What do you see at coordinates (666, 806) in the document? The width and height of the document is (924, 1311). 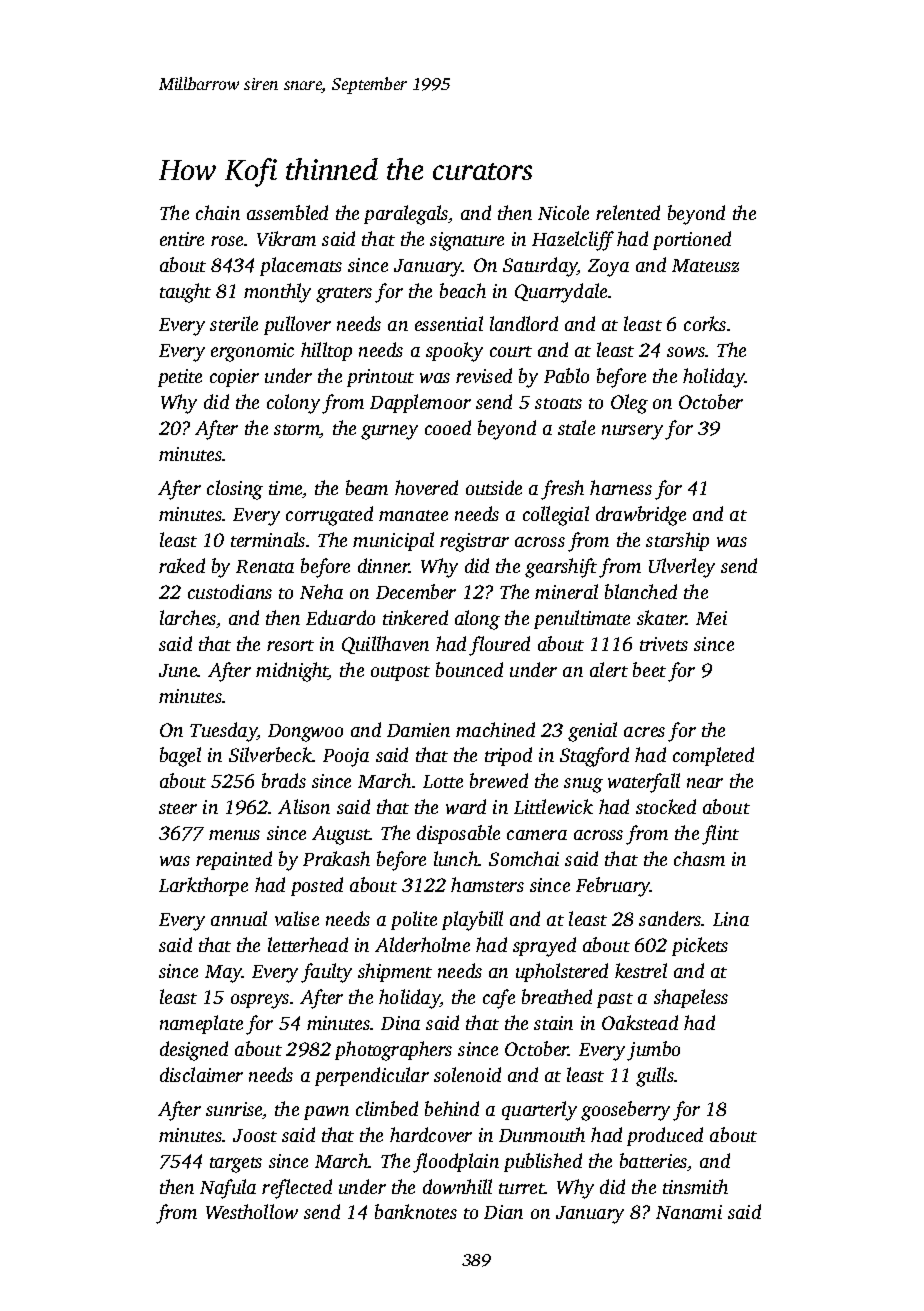 I see `stocked` at bounding box center [666, 806].
